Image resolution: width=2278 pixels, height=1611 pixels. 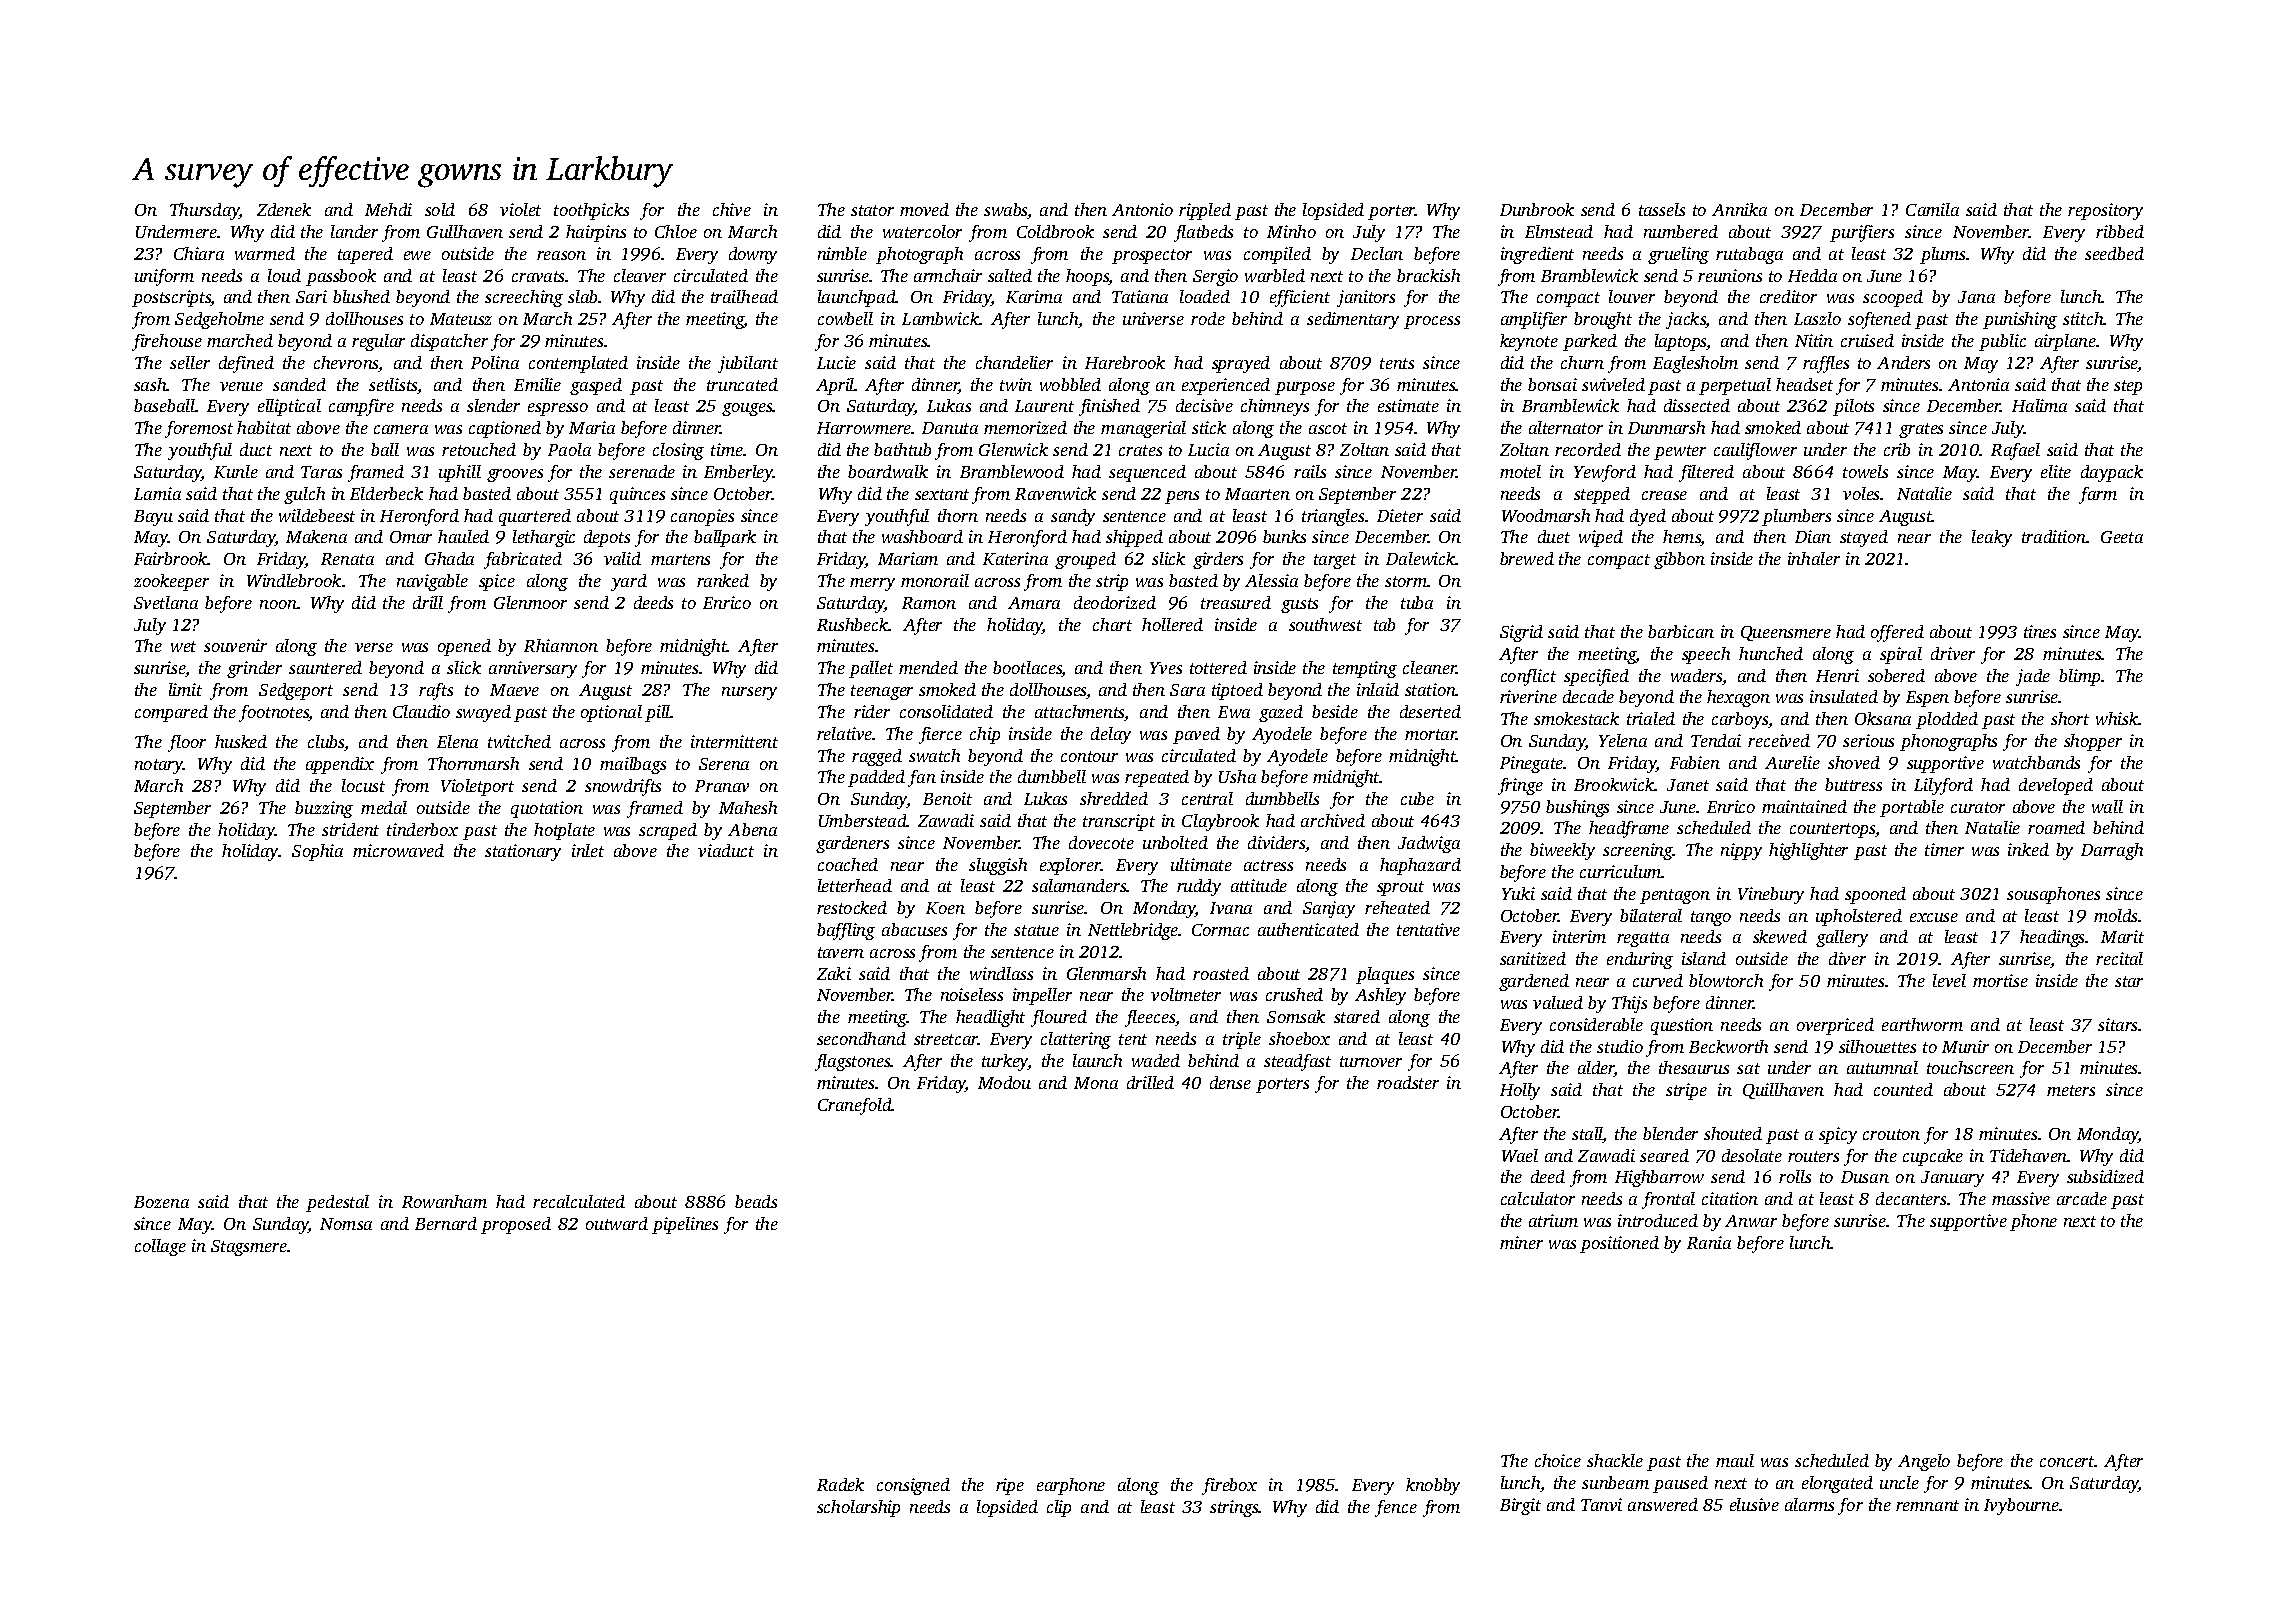 I want to click on stator, so click(x=872, y=210).
